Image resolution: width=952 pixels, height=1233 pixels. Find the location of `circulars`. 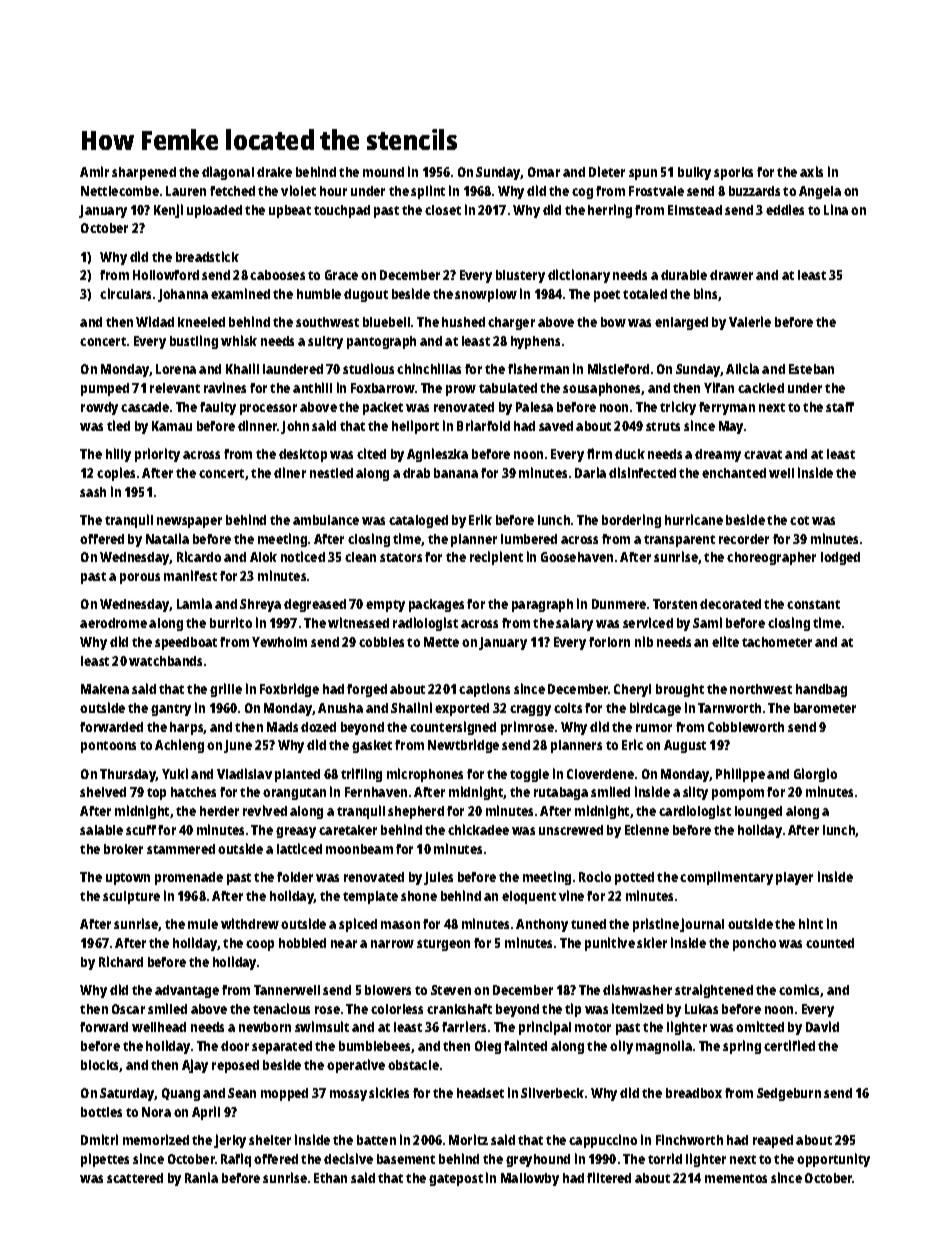

circulars is located at coordinates (125, 293).
